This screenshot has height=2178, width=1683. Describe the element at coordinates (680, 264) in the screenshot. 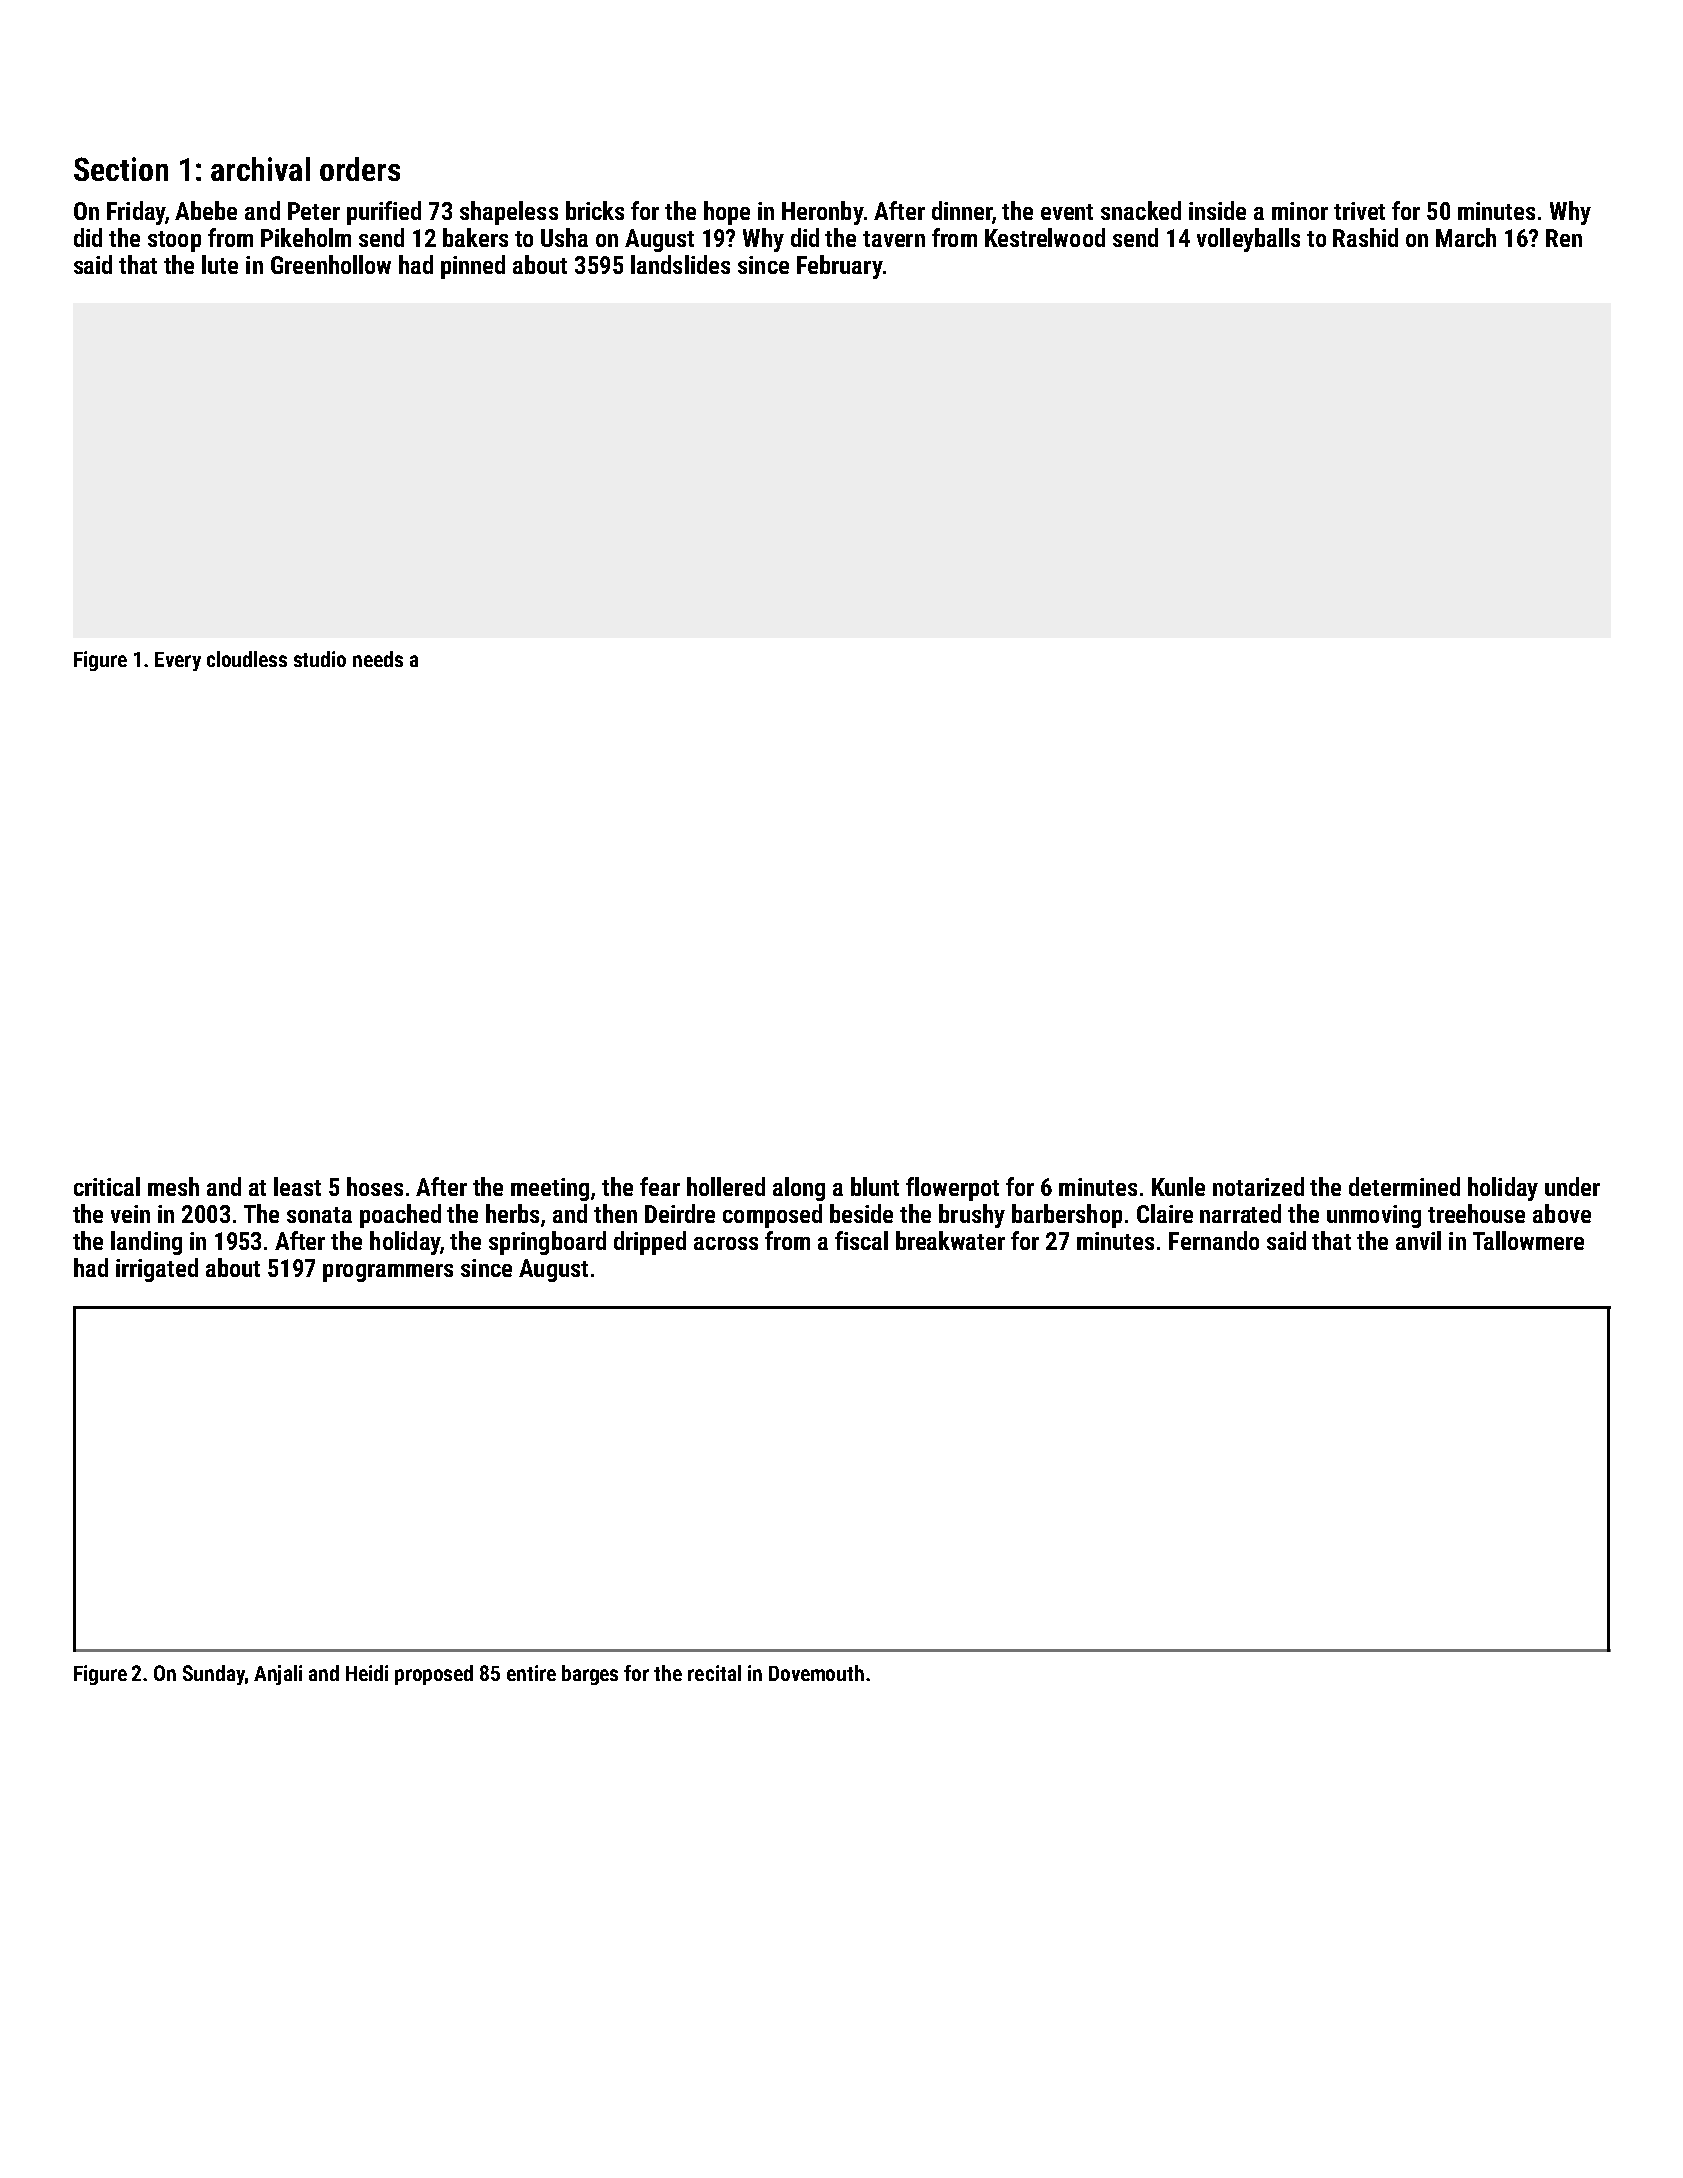

I see `landslides` at that location.
